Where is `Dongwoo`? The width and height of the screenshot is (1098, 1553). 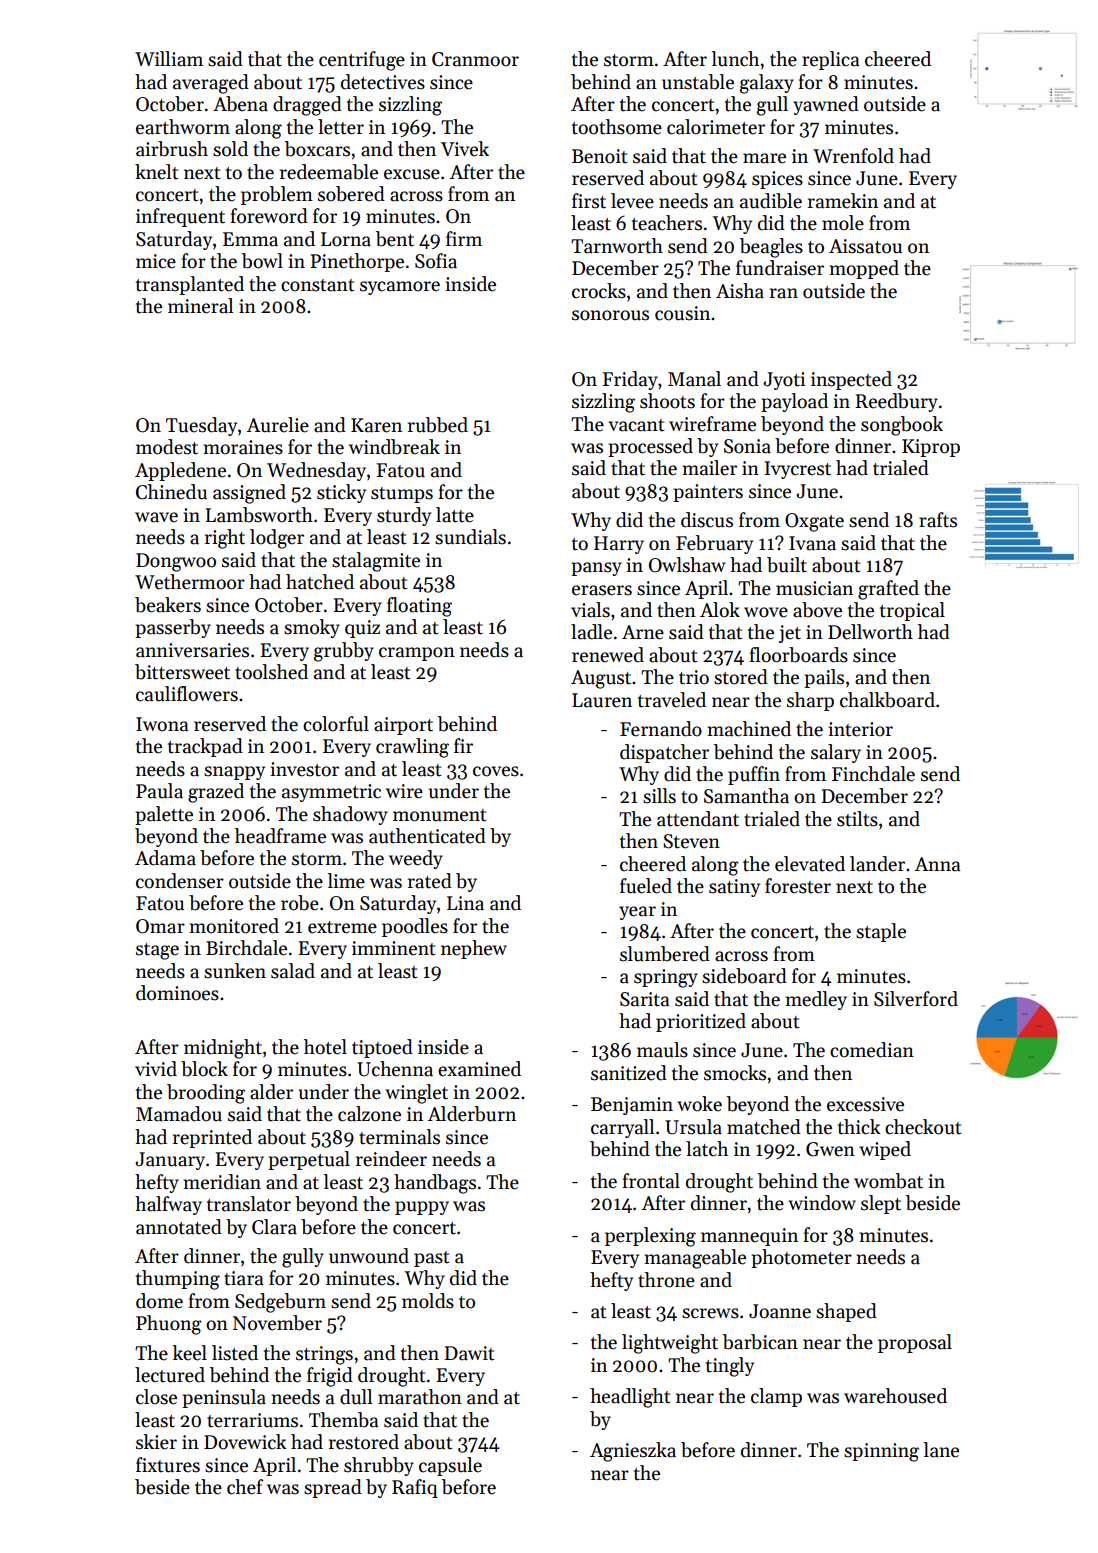 Dongwoo is located at coordinates (176, 562).
